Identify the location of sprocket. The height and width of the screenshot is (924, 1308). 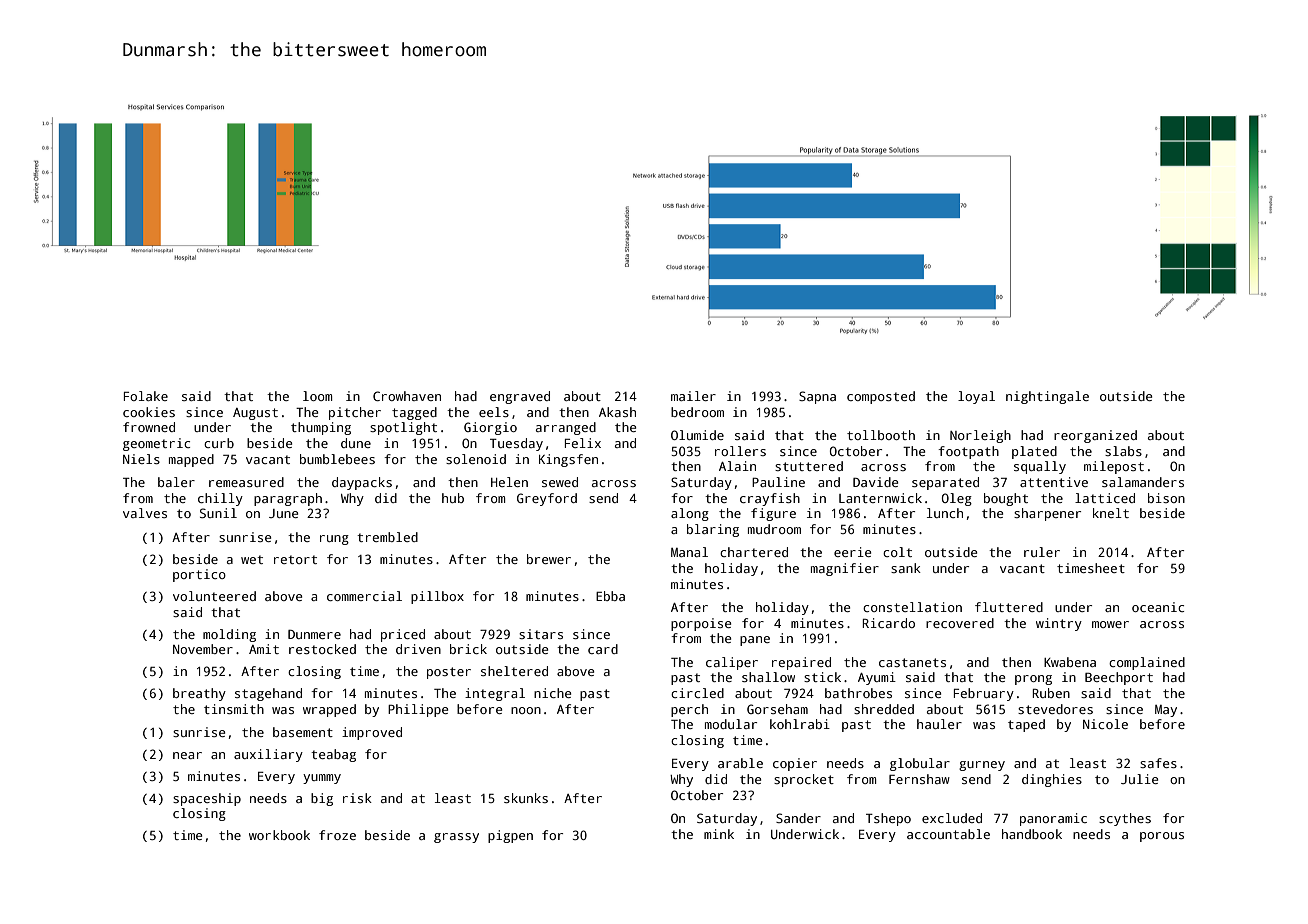
(804, 780).
